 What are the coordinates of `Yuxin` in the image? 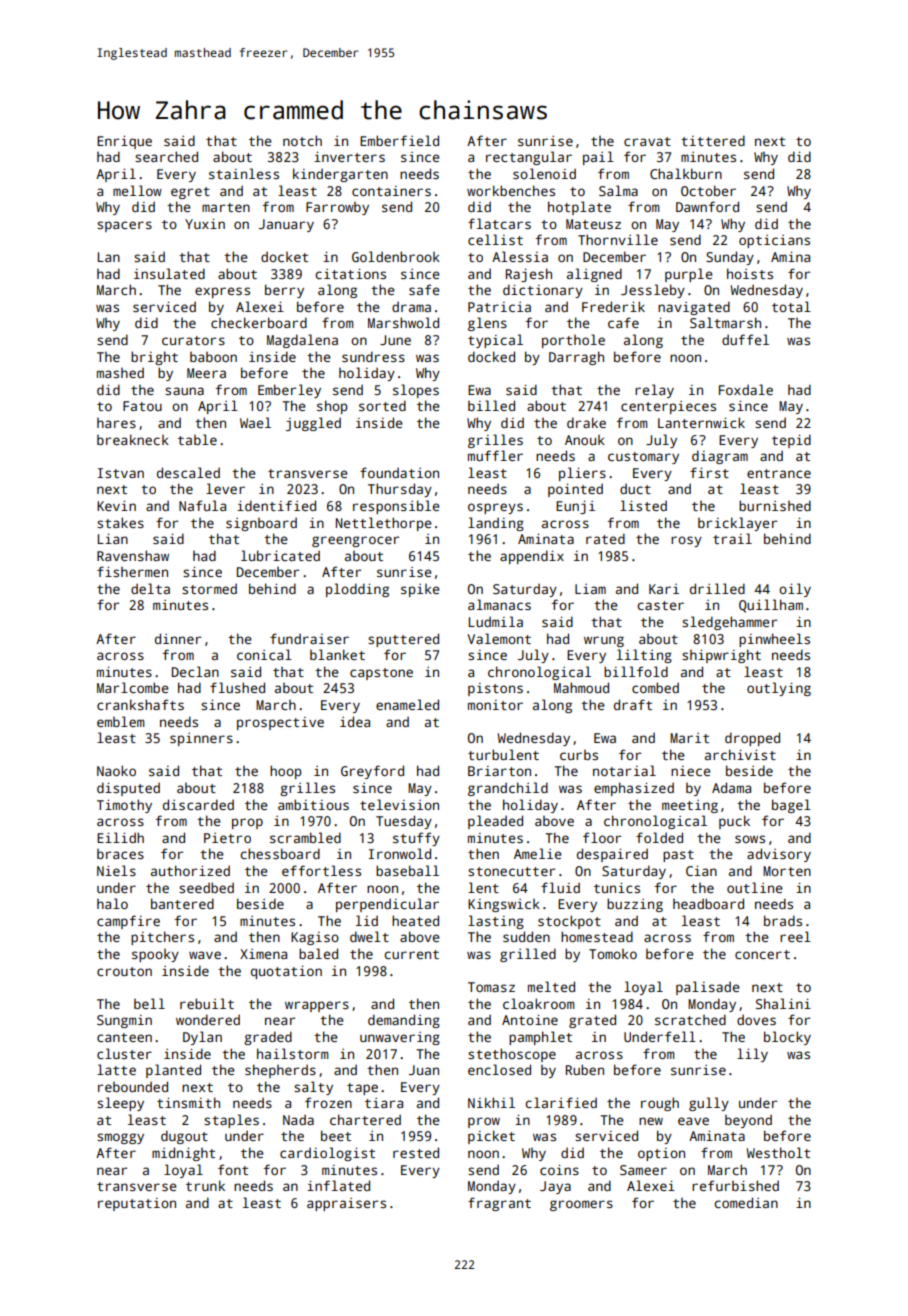 It's located at (205, 224).
